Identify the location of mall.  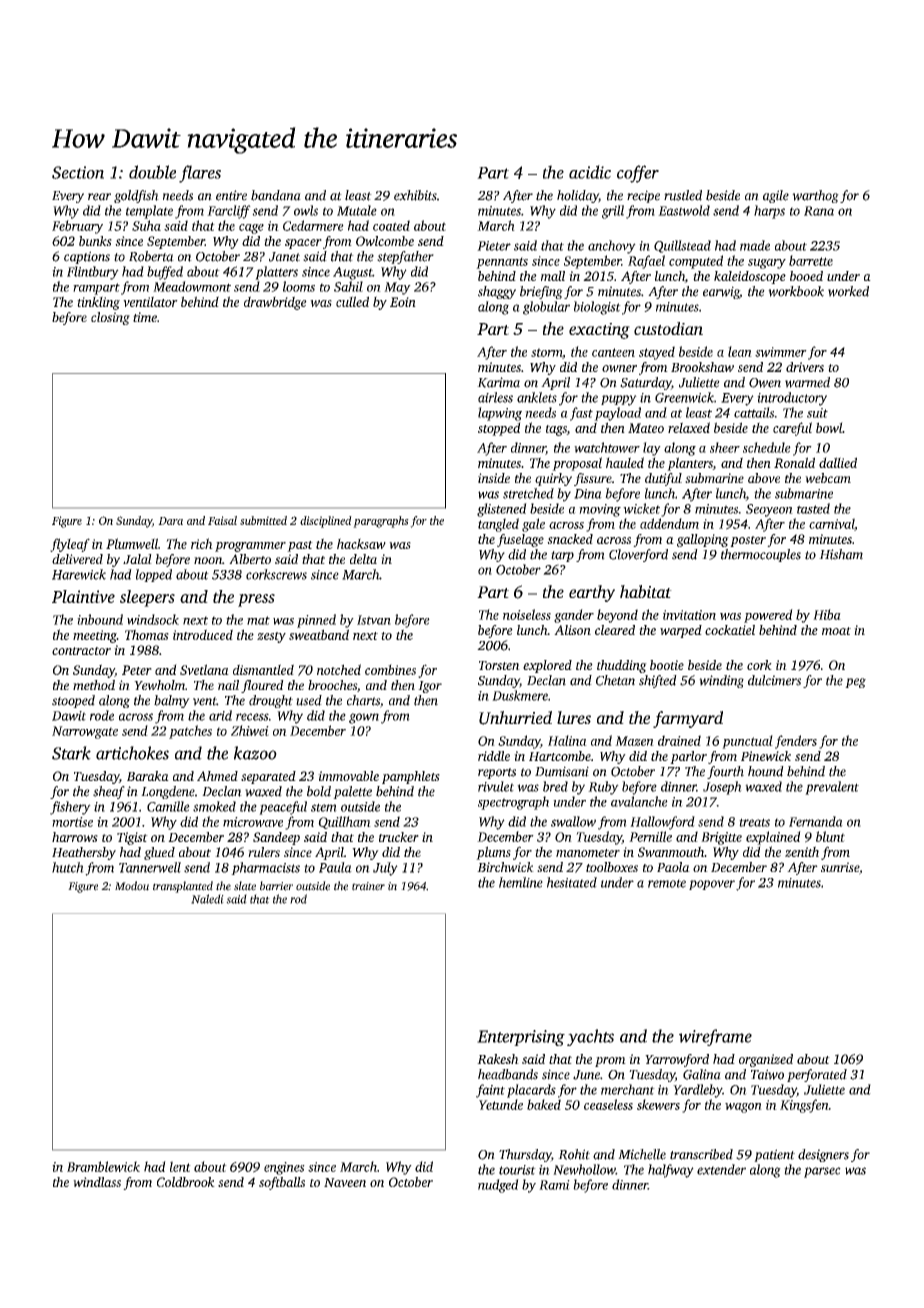
(553, 276).
